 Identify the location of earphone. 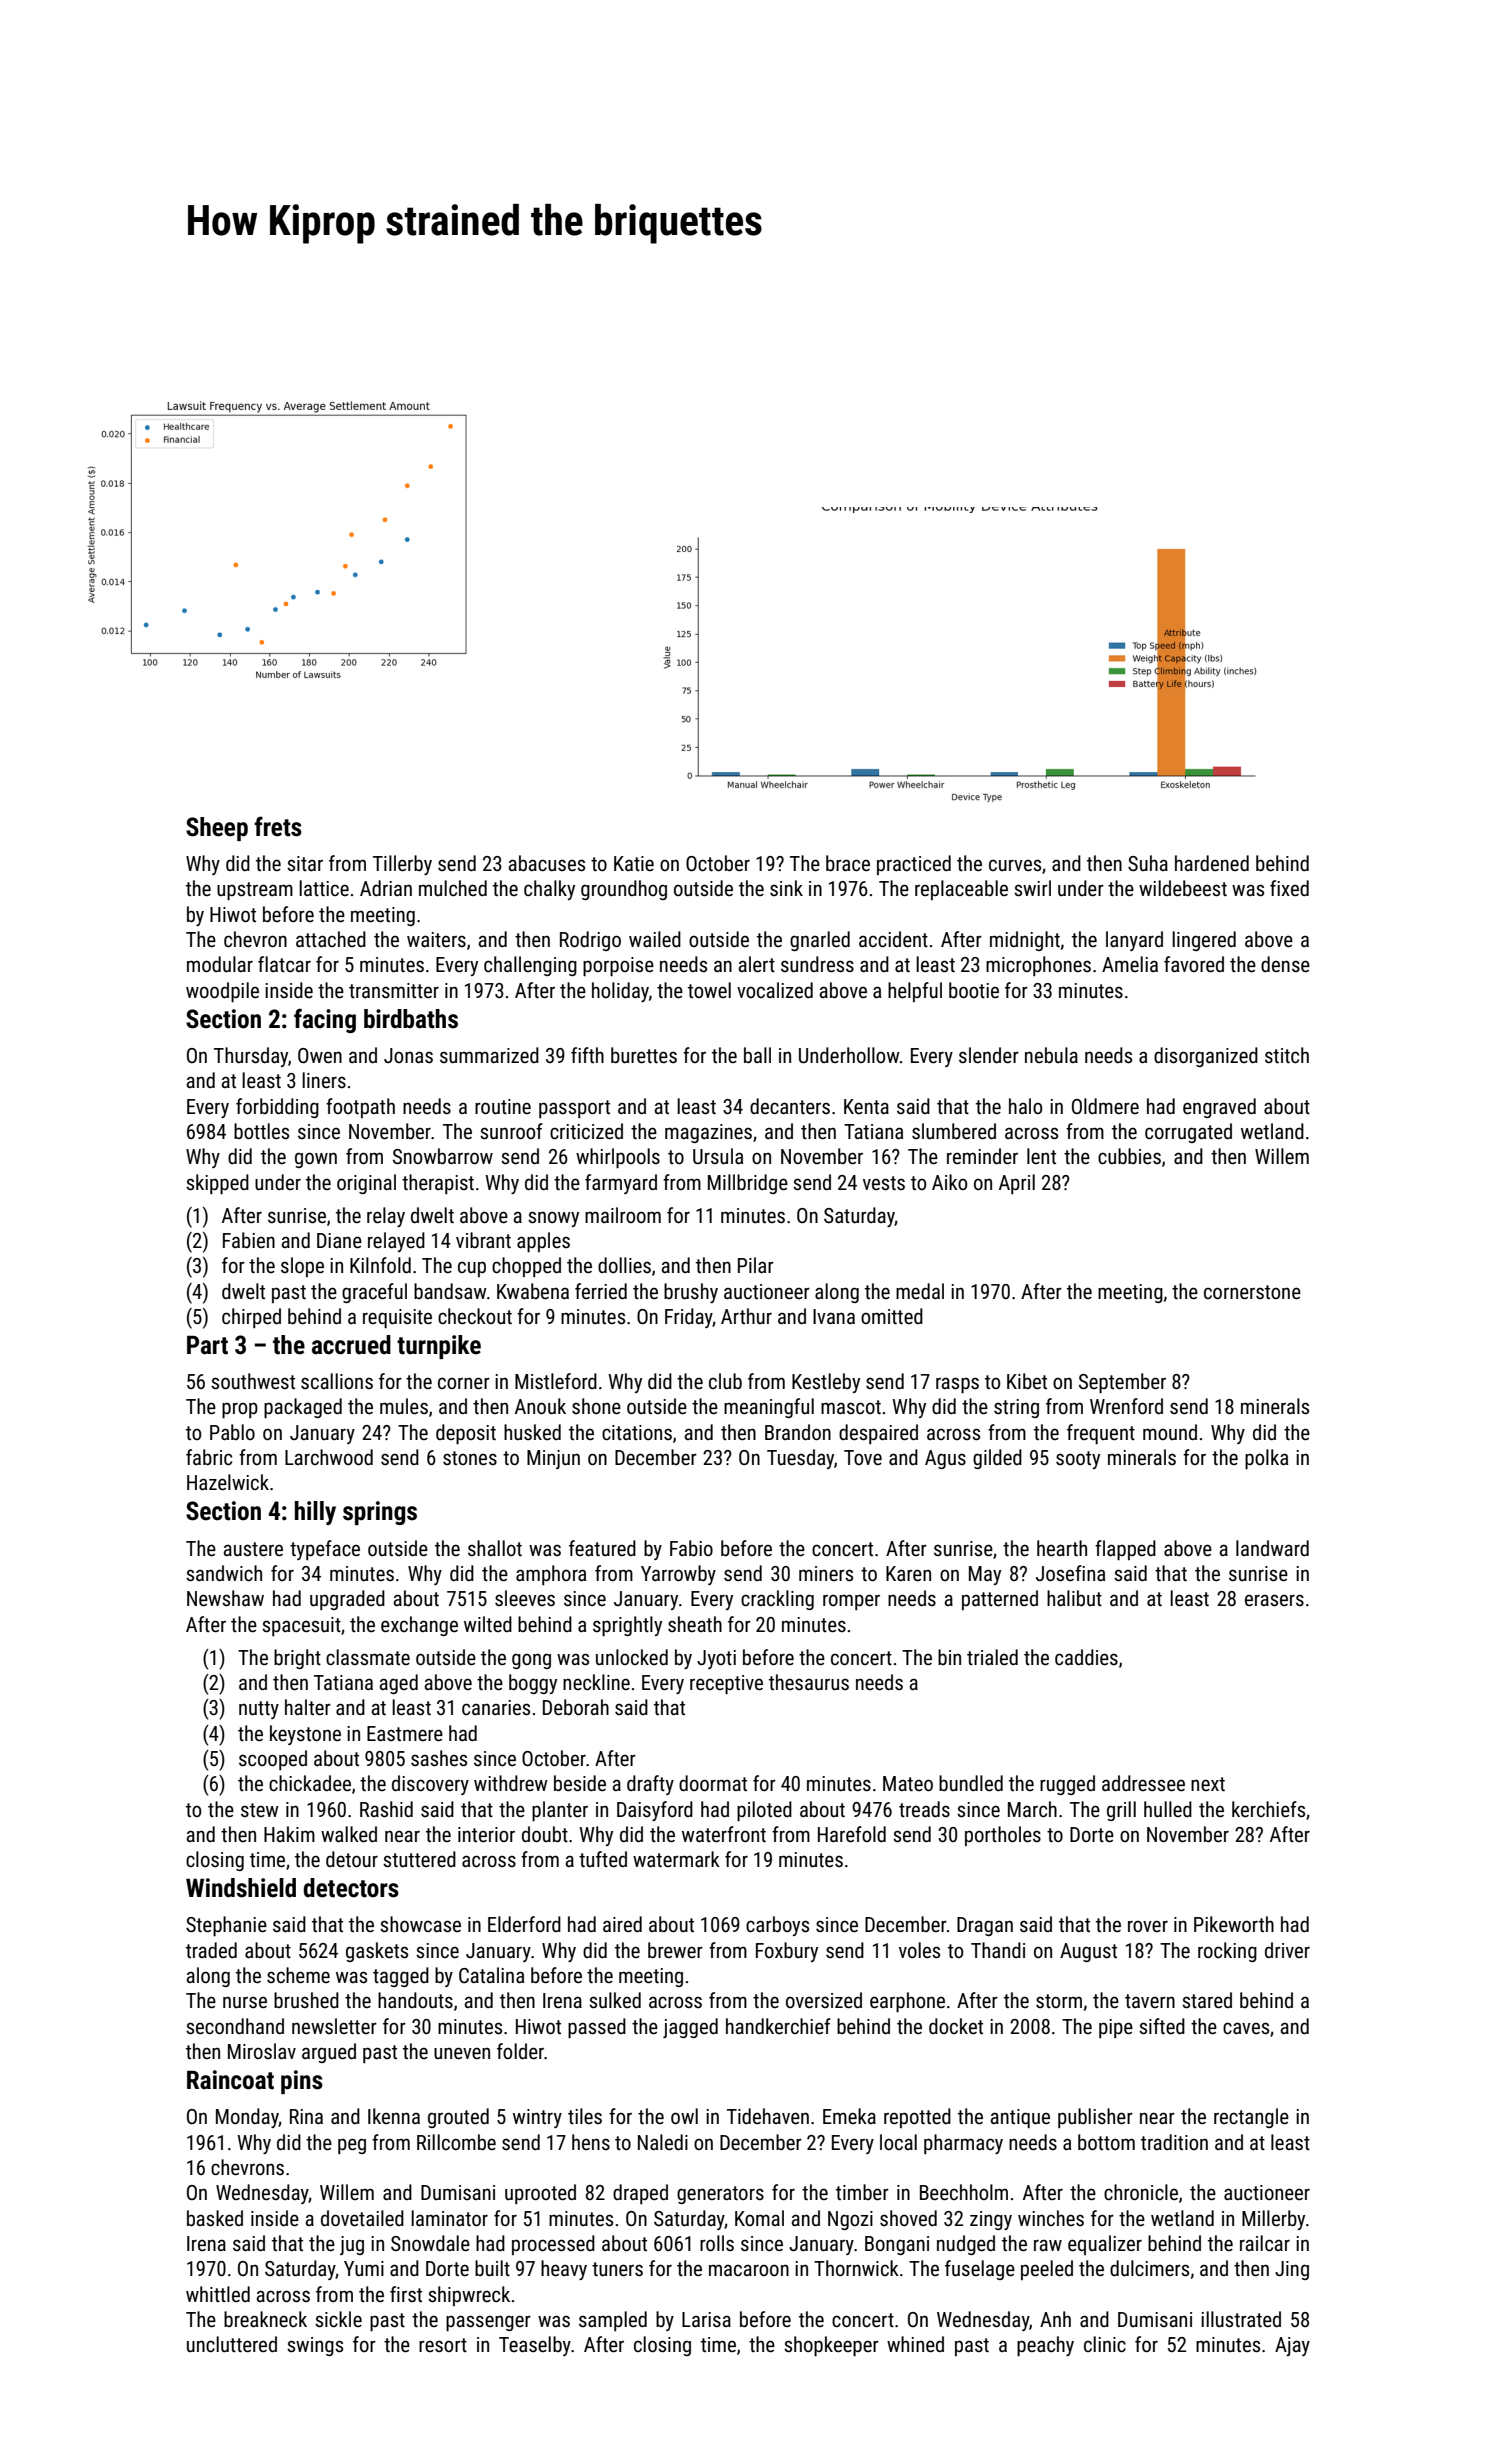
(907, 2002).
